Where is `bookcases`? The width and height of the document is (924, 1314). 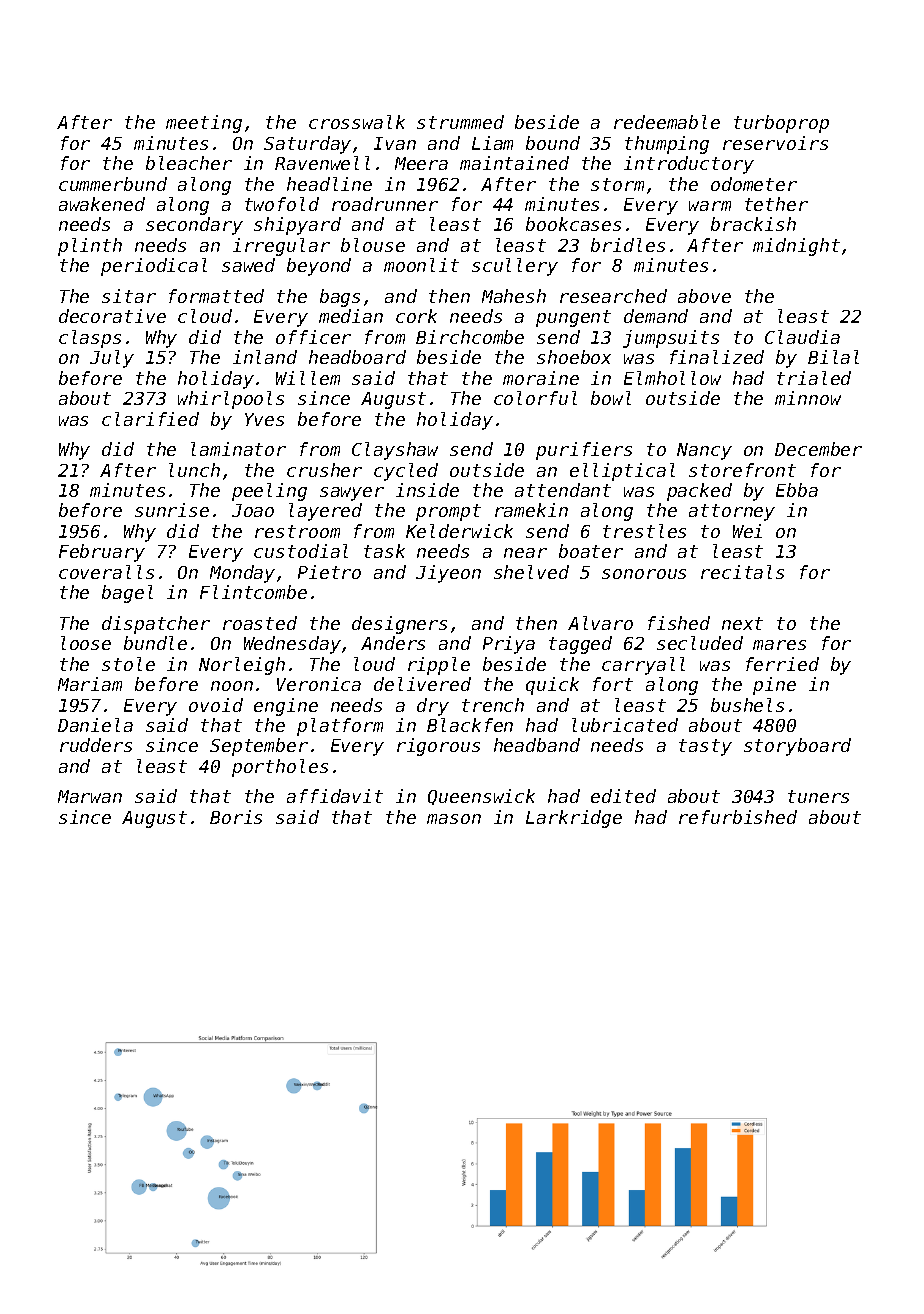 bookcases is located at coordinates (573, 224).
